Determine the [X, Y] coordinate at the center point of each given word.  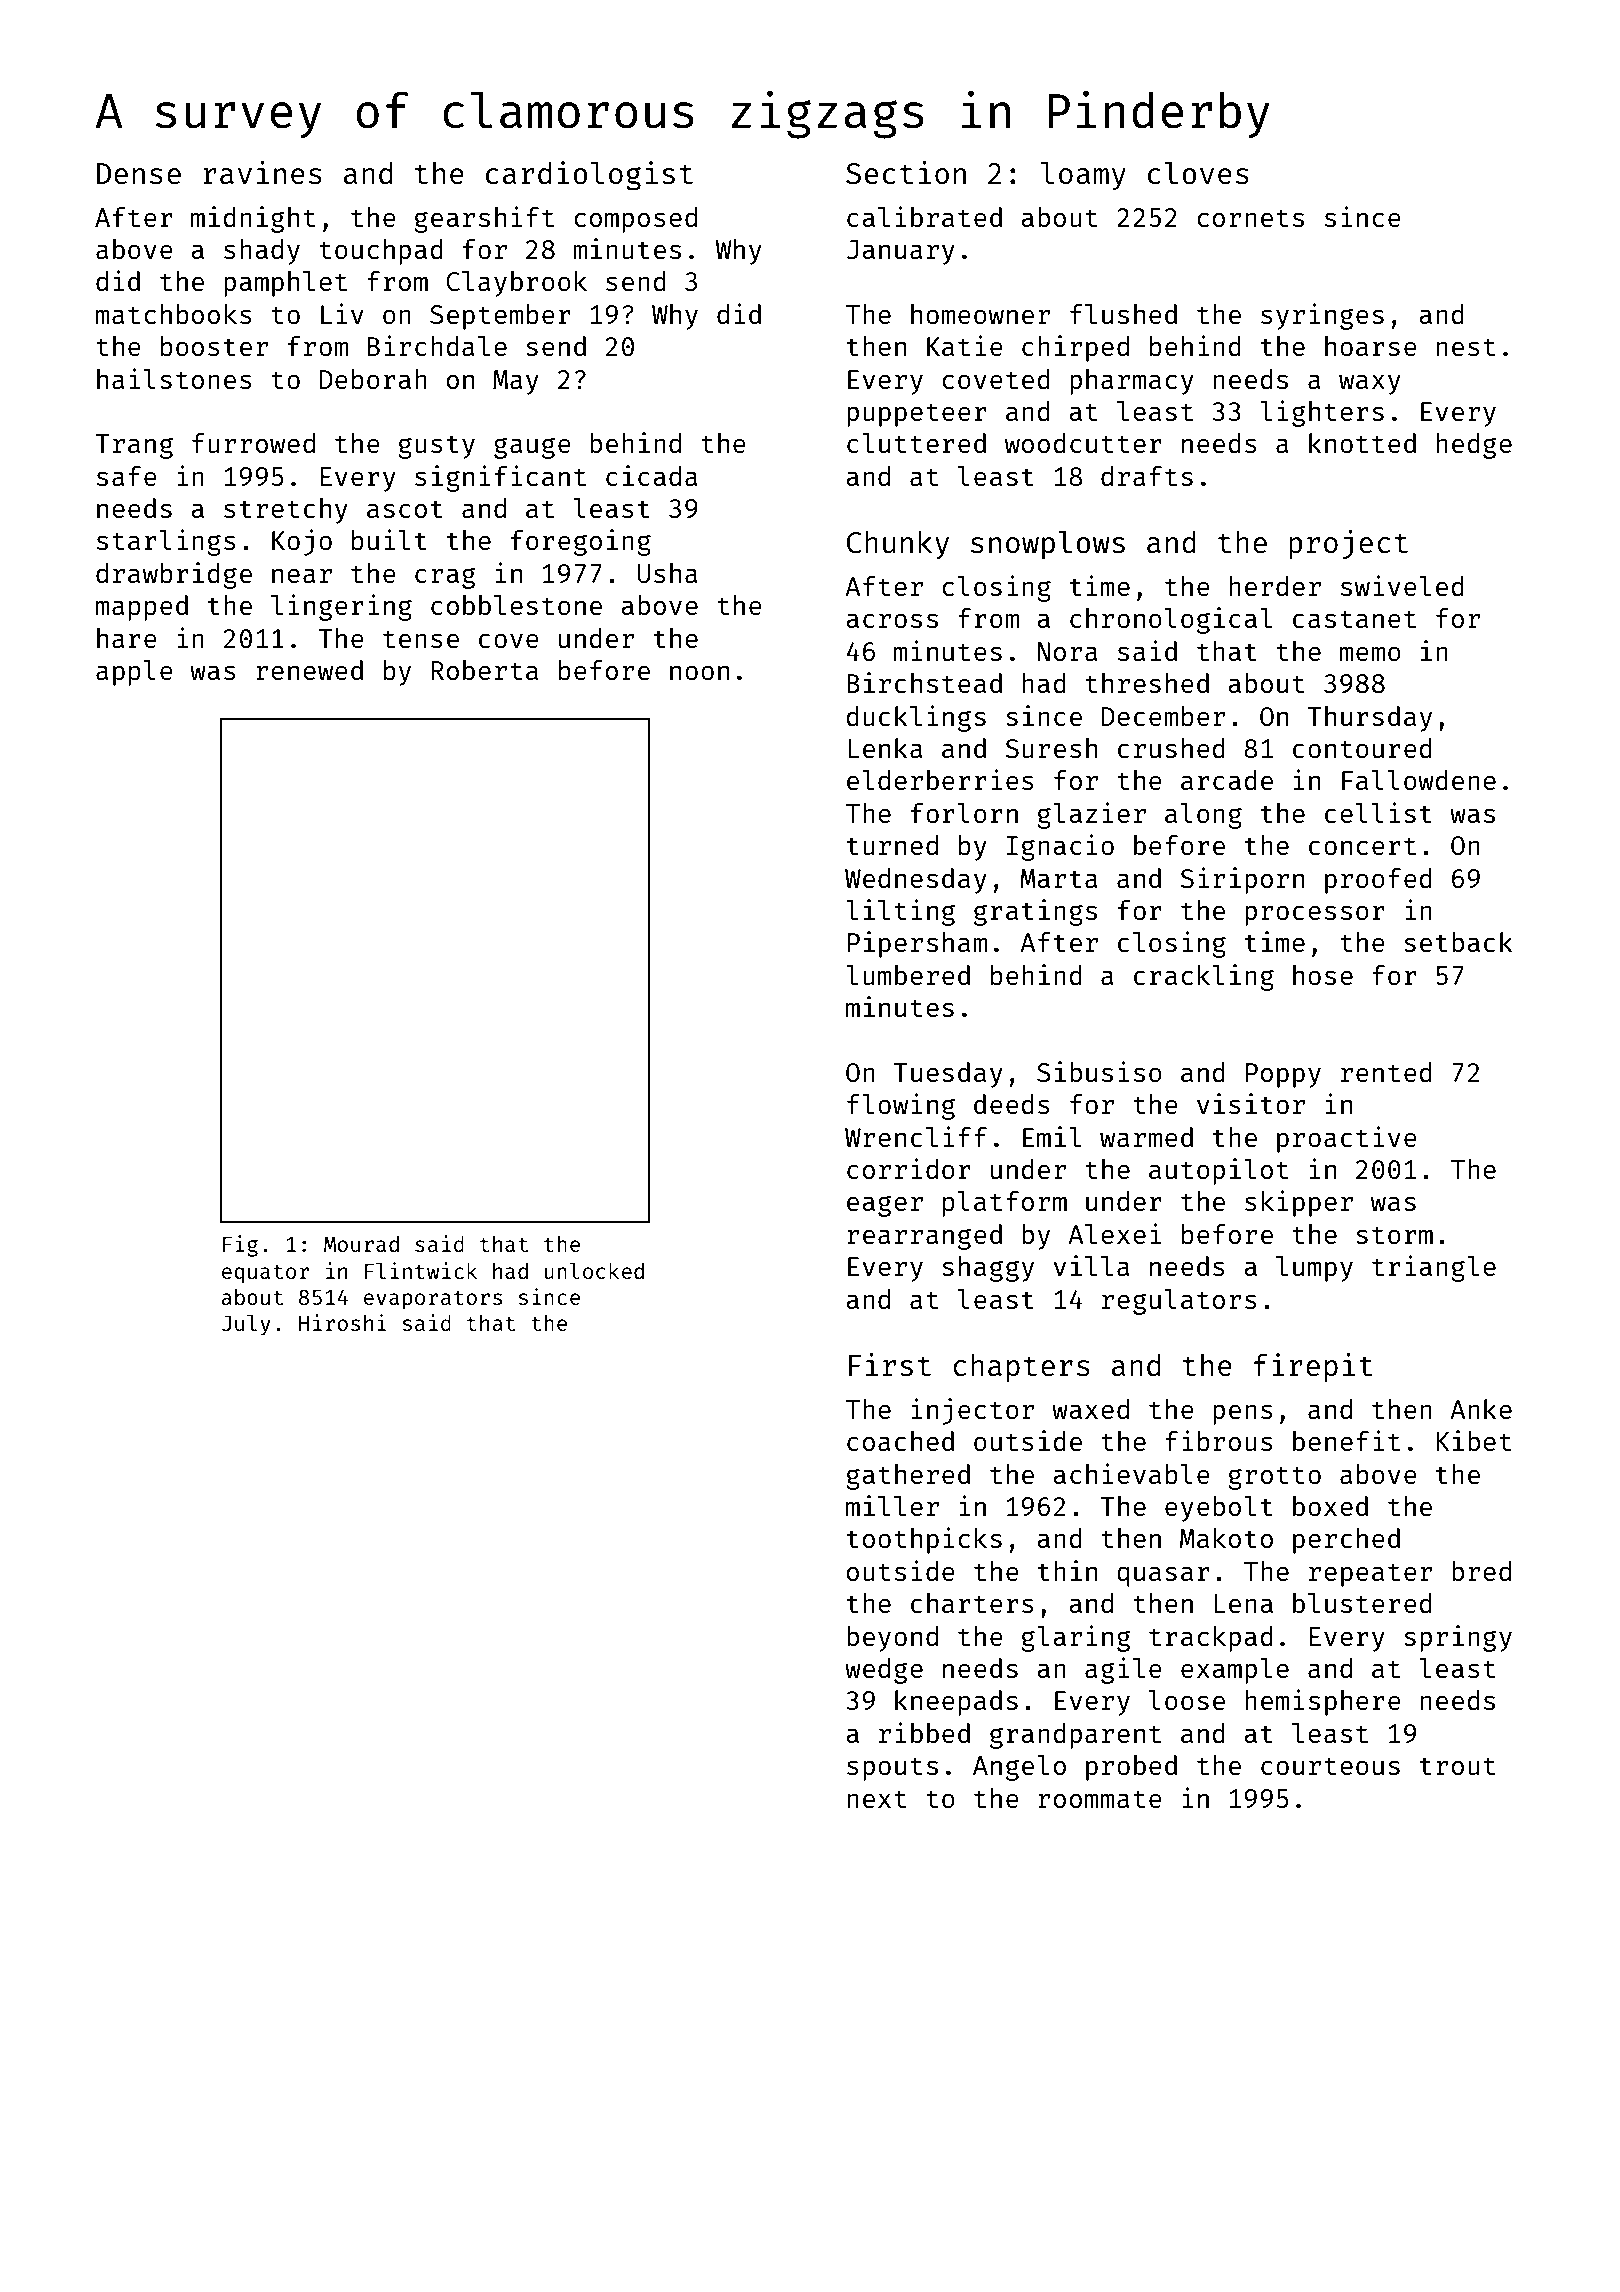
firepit [1313, 1367]
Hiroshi [342, 1322]
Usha [668, 573]
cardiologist [589, 176]
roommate [1100, 1799]
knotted [1362, 443]
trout [1457, 1766]
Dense [139, 173]
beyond [892, 1639]
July [246, 1325]
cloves [1198, 173]
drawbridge [174, 575]
